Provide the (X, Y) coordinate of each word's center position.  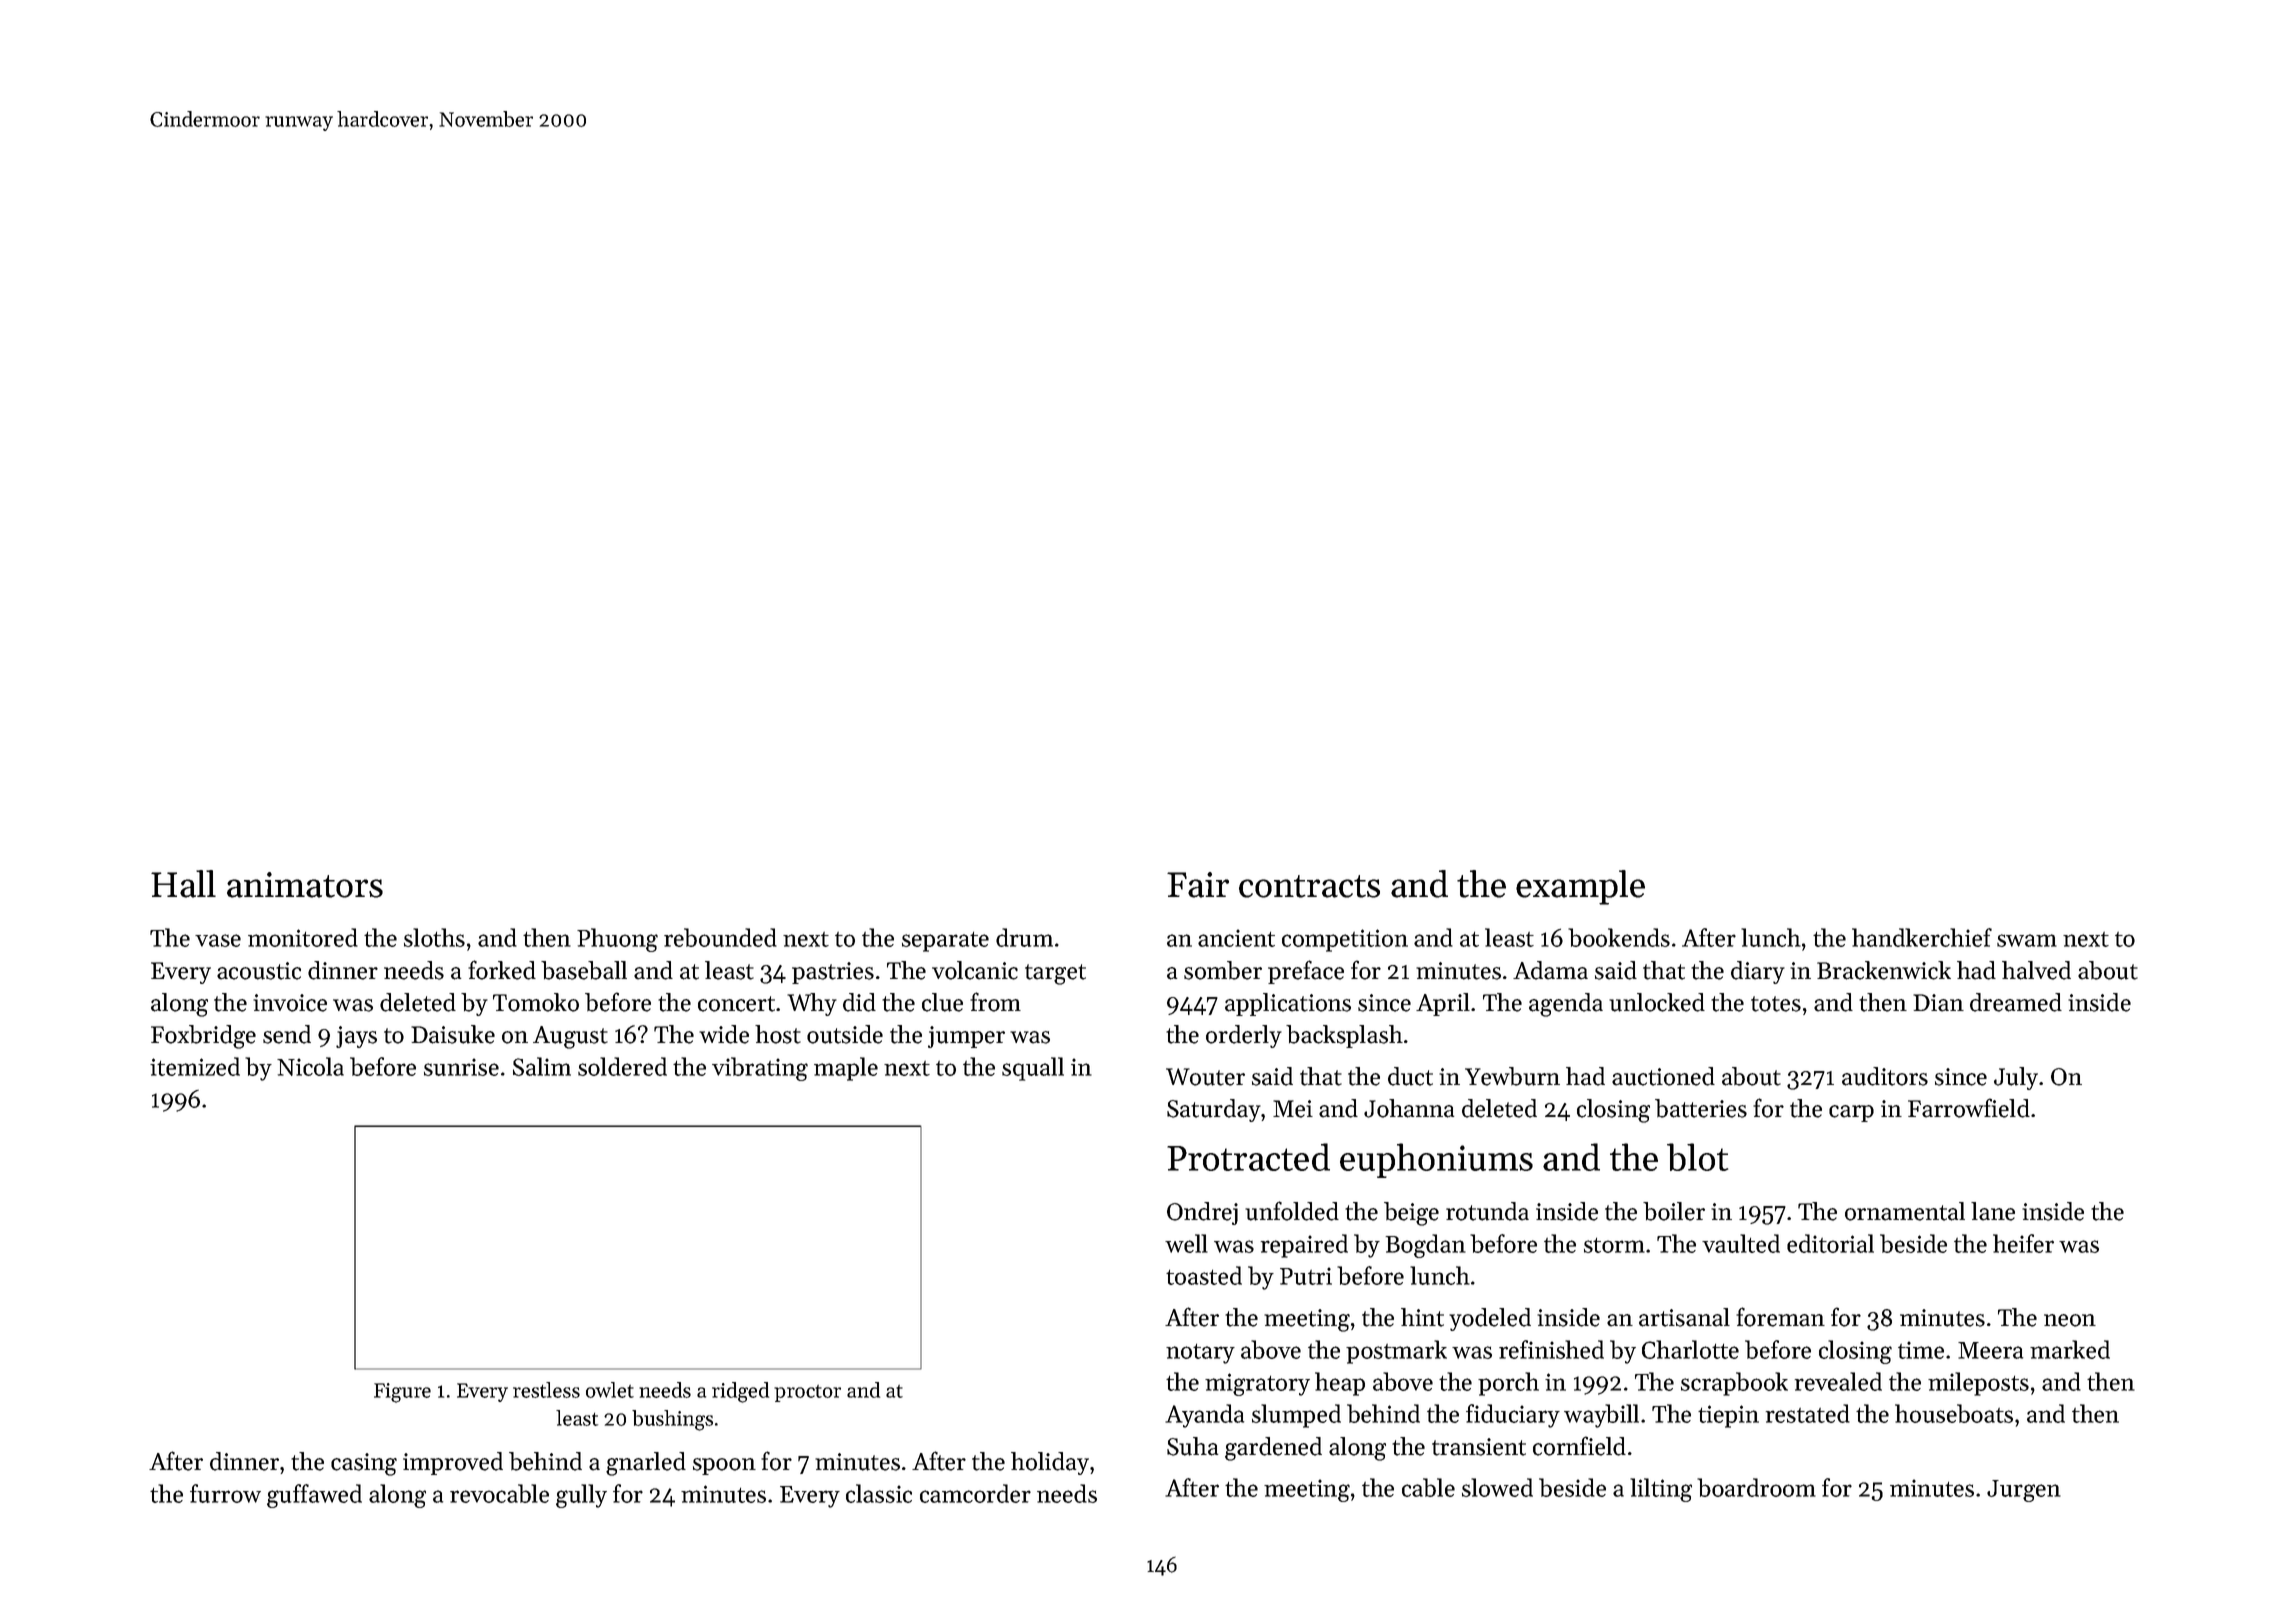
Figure (402, 1393)
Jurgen (2024, 1491)
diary (1758, 972)
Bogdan (1425, 1246)
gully (581, 1496)
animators (305, 885)
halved (2036, 970)
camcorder (975, 1493)
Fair (1198, 885)
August (570, 1037)
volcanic (975, 970)
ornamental (1905, 1211)
